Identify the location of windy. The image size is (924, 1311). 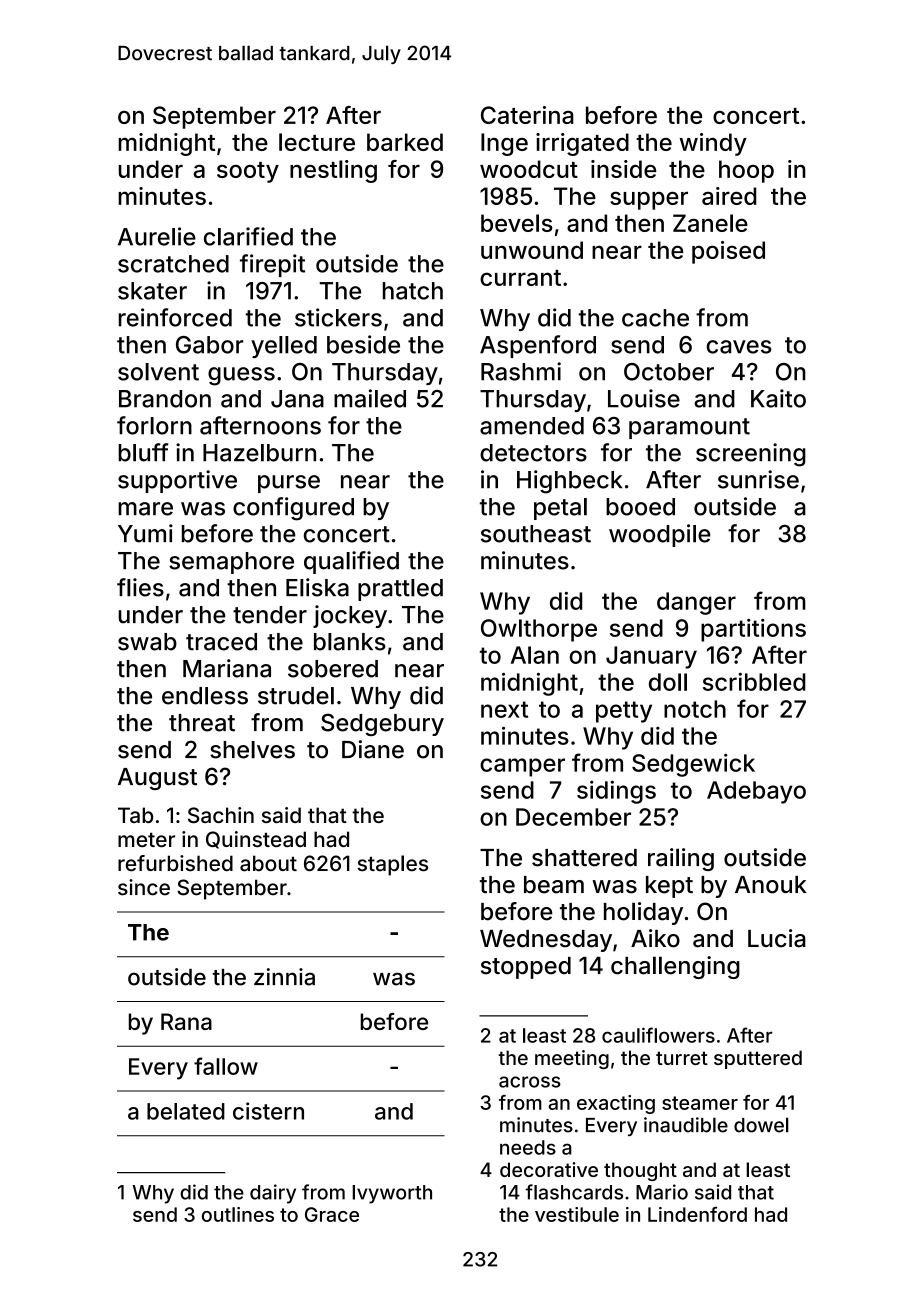
(713, 144).
